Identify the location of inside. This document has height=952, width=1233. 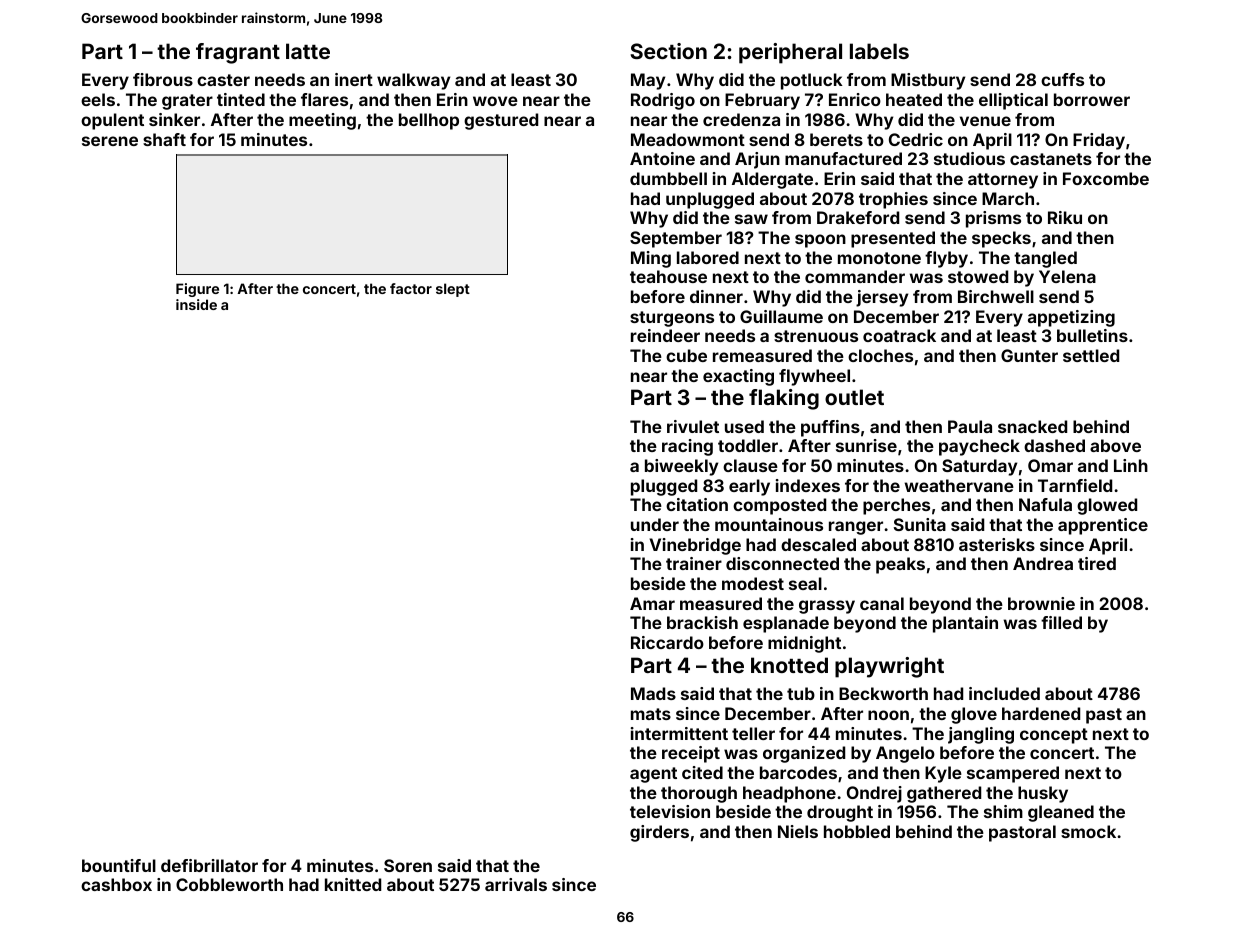
(196, 304).
